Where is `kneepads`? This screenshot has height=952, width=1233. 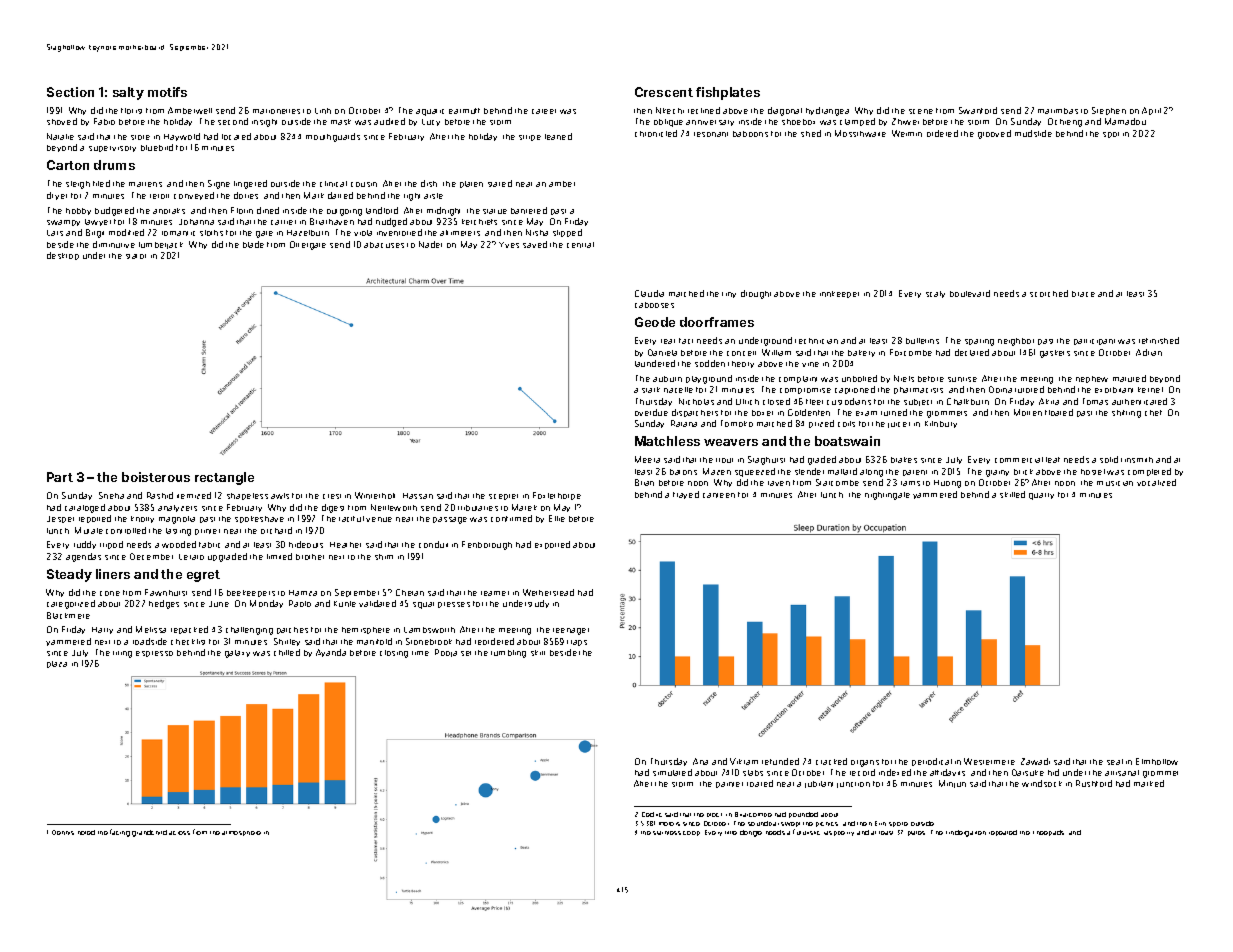 kneepads is located at coordinates (1048, 833).
